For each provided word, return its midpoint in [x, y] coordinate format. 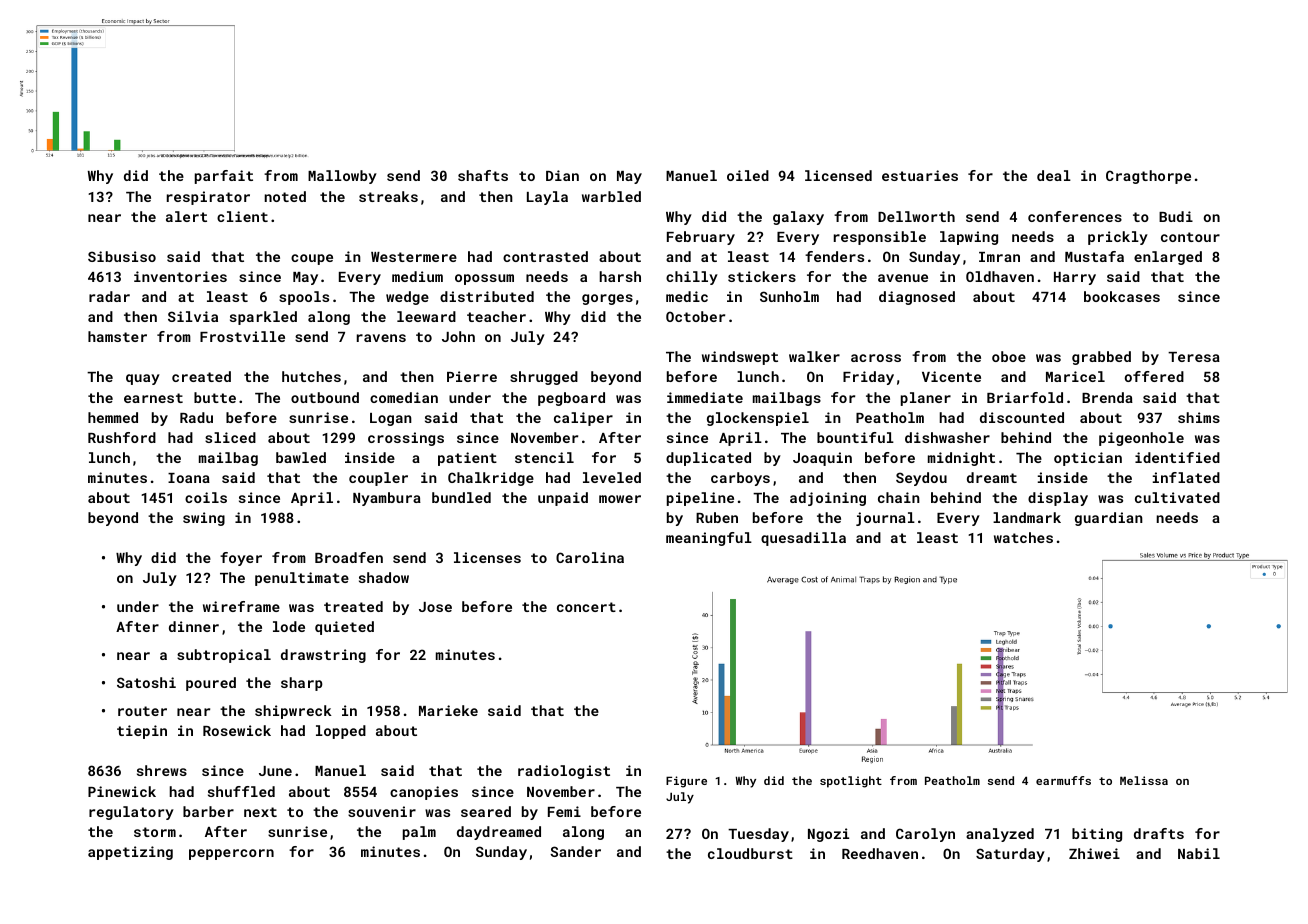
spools [304, 298]
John [458, 336]
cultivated [1177, 497]
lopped [341, 732]
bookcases [1122, 296]
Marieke [448, 710]
